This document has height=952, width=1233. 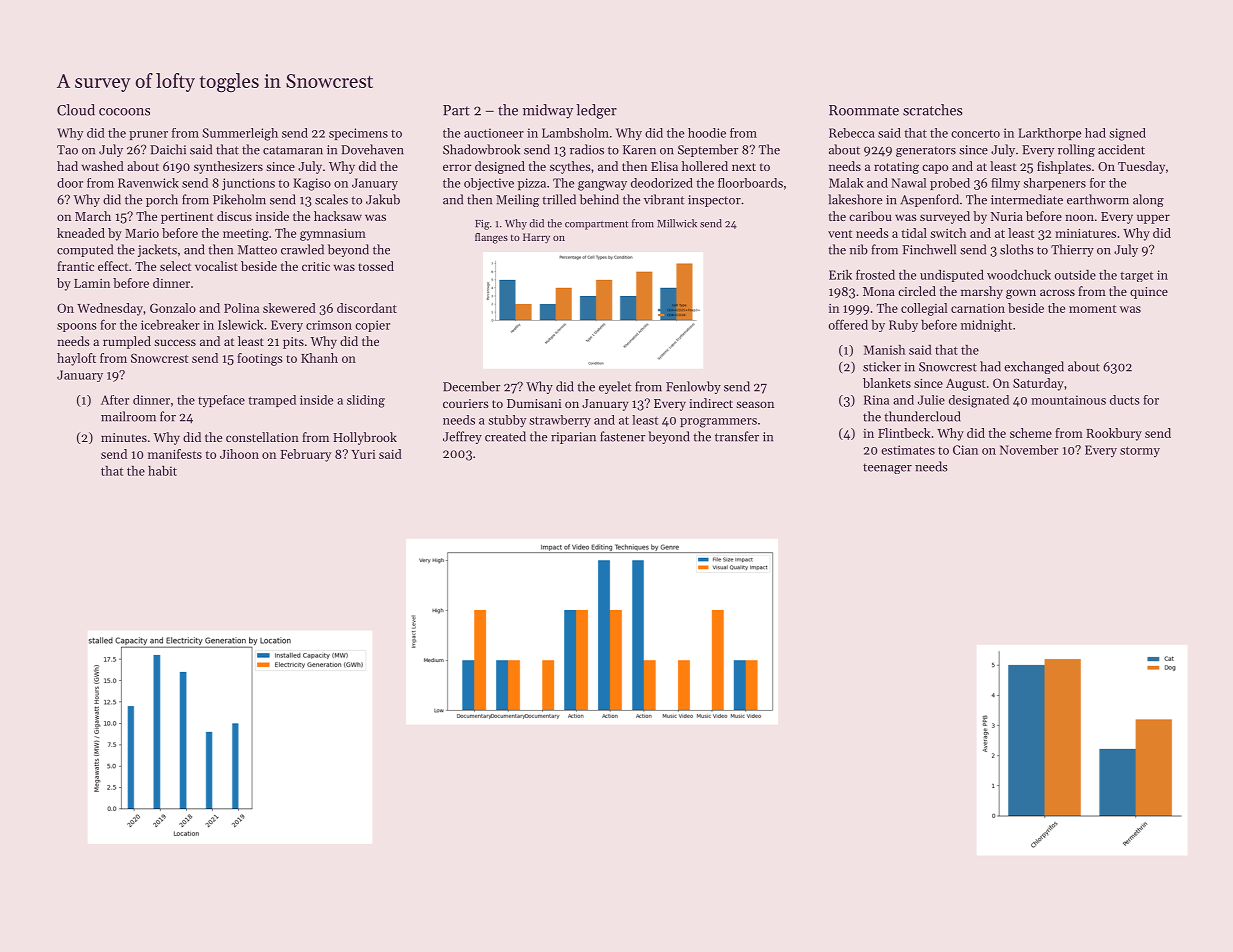 I want to click on midnight, so click(x=986, y=326).
